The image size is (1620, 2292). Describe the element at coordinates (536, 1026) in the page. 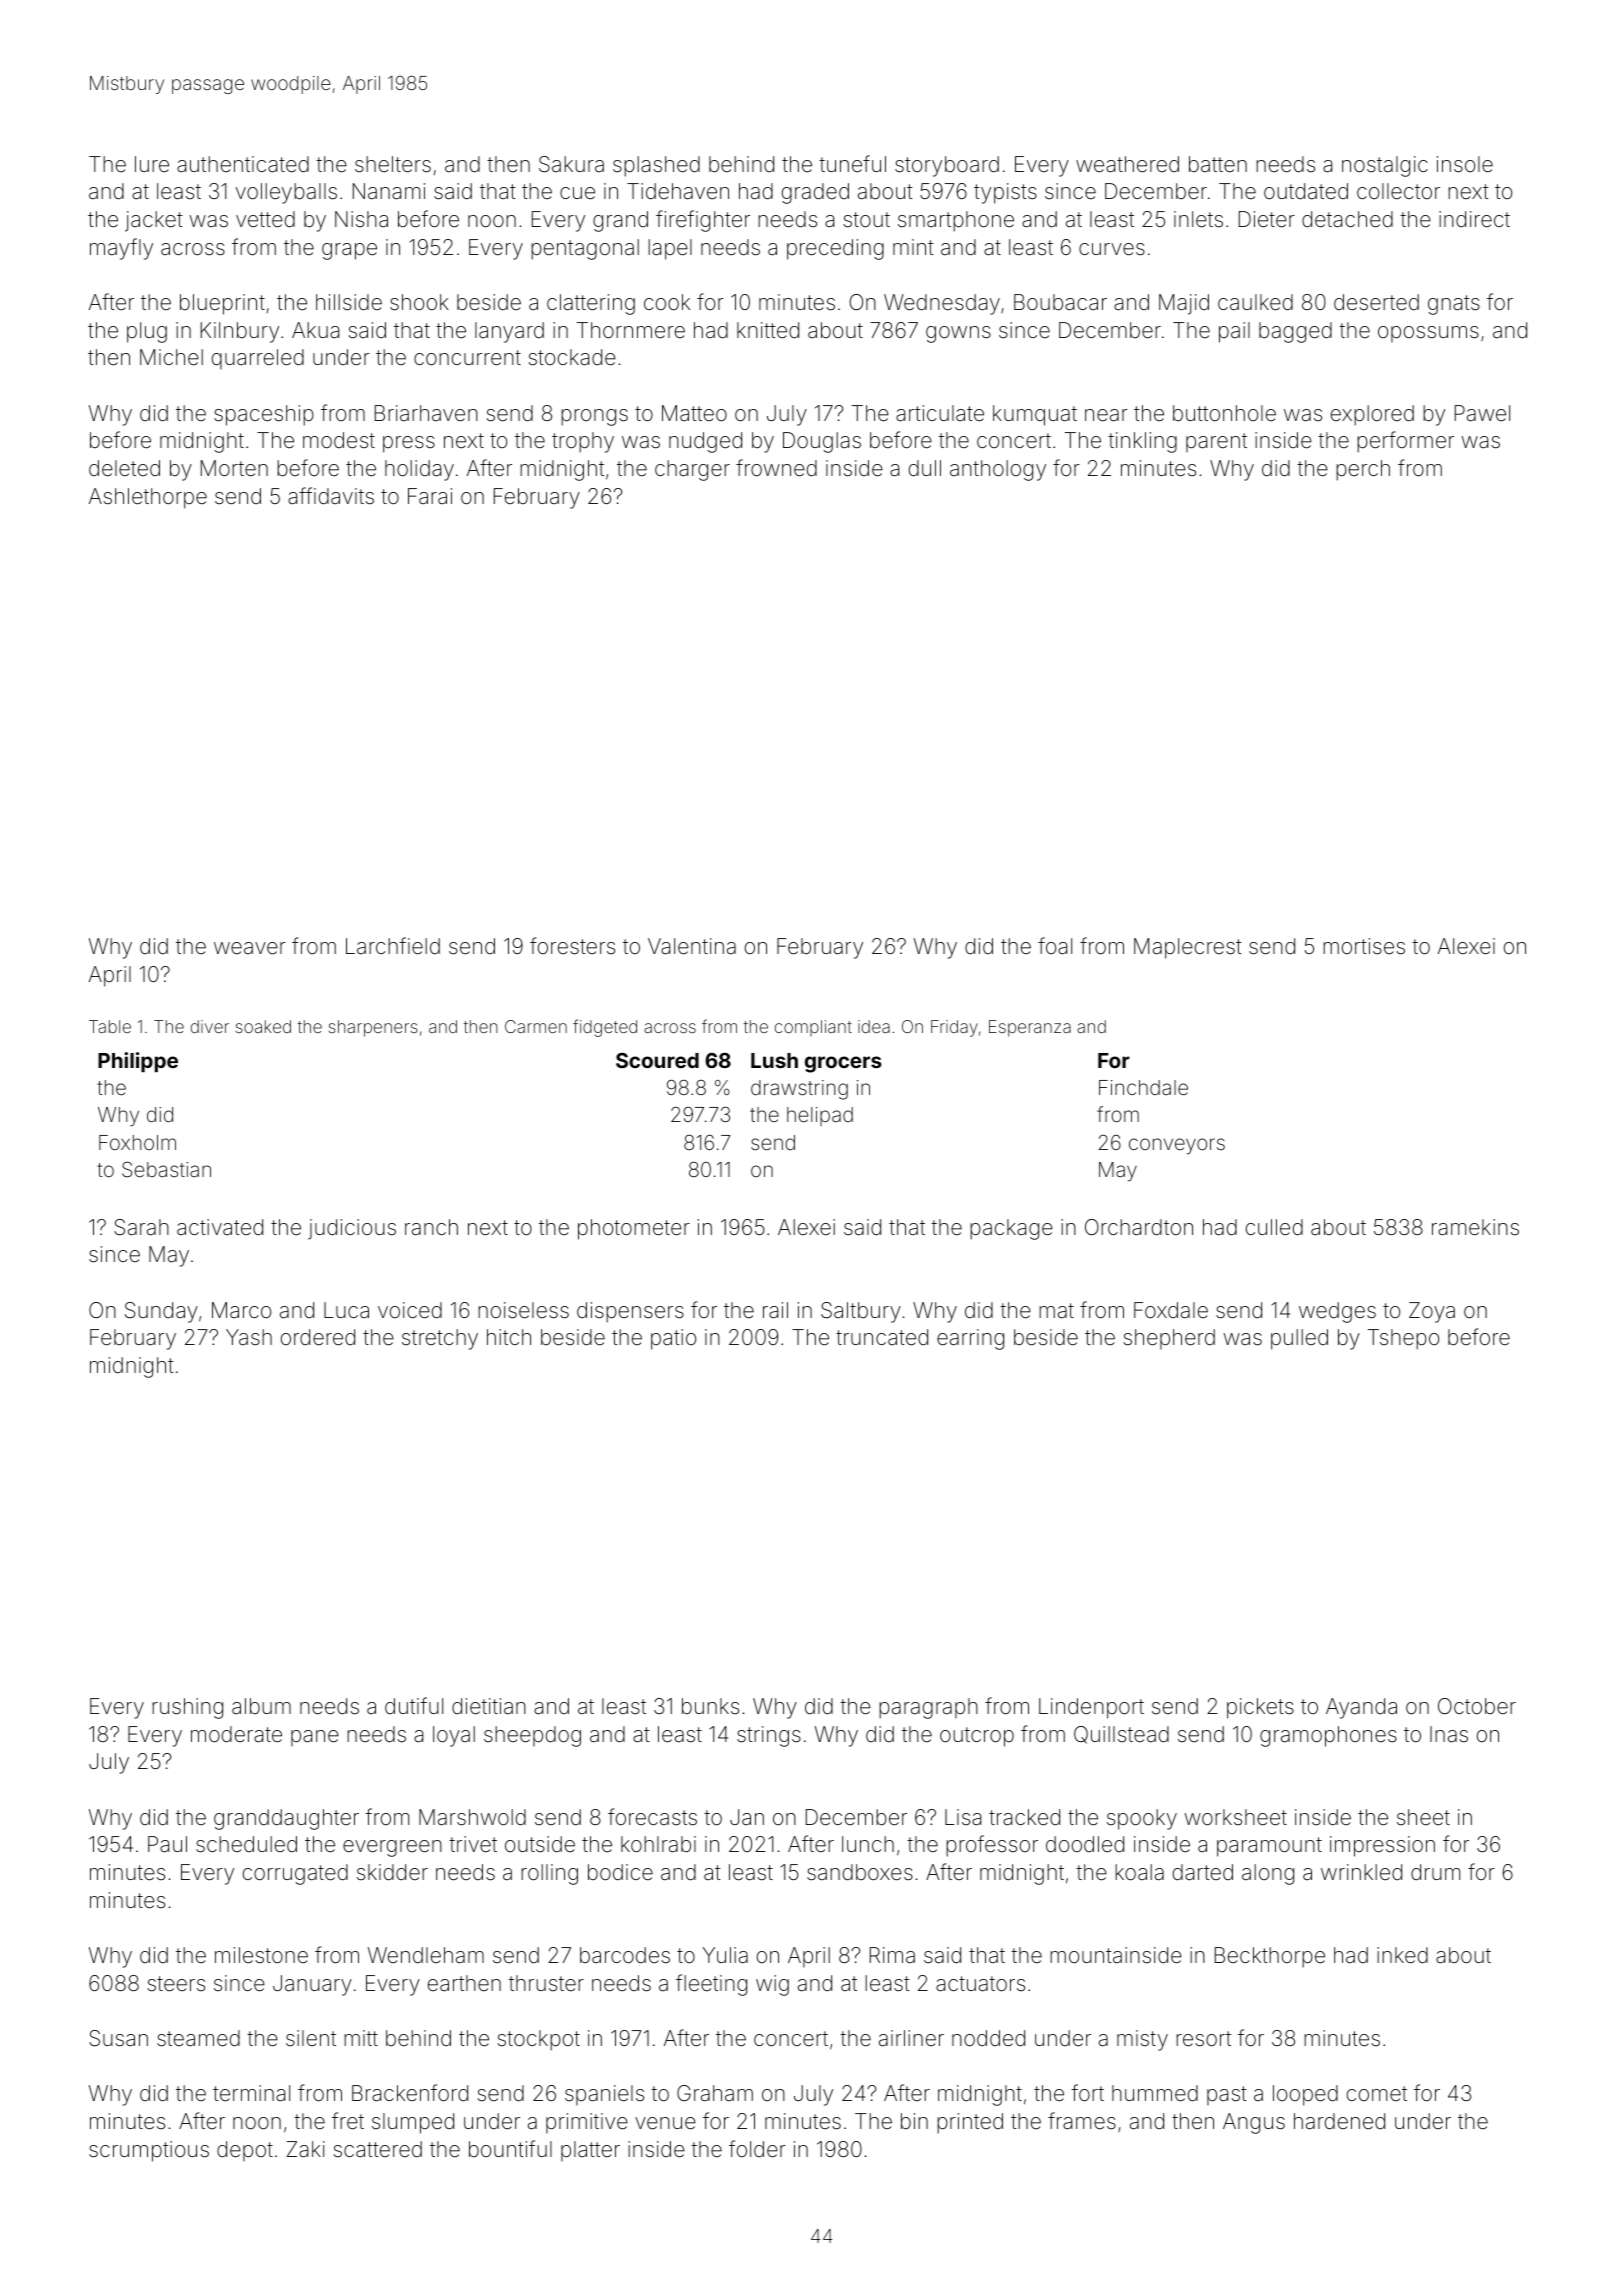

I see `Carmen` at that location.
